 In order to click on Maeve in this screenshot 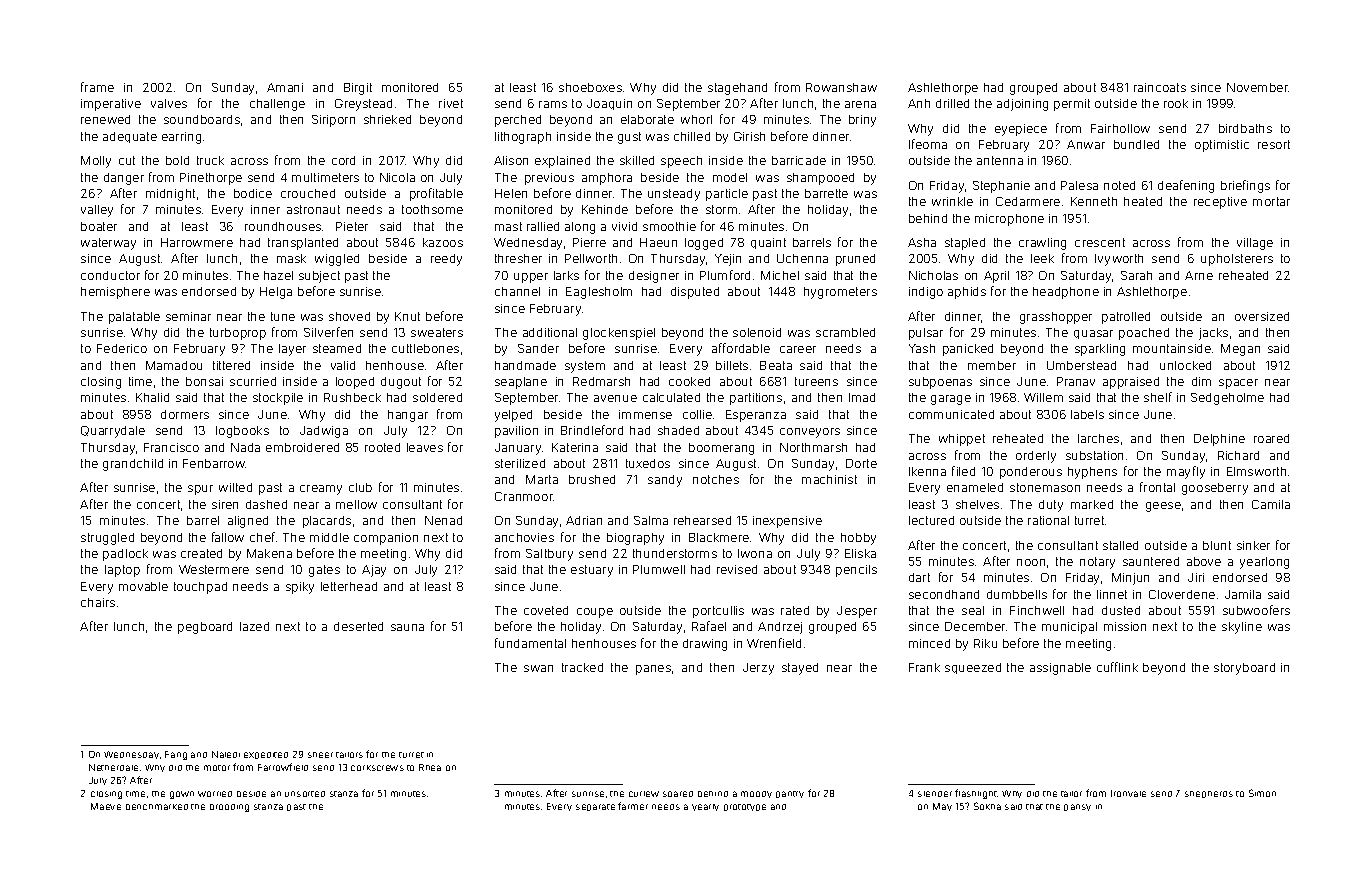, I will do `click(106, 806)`.
